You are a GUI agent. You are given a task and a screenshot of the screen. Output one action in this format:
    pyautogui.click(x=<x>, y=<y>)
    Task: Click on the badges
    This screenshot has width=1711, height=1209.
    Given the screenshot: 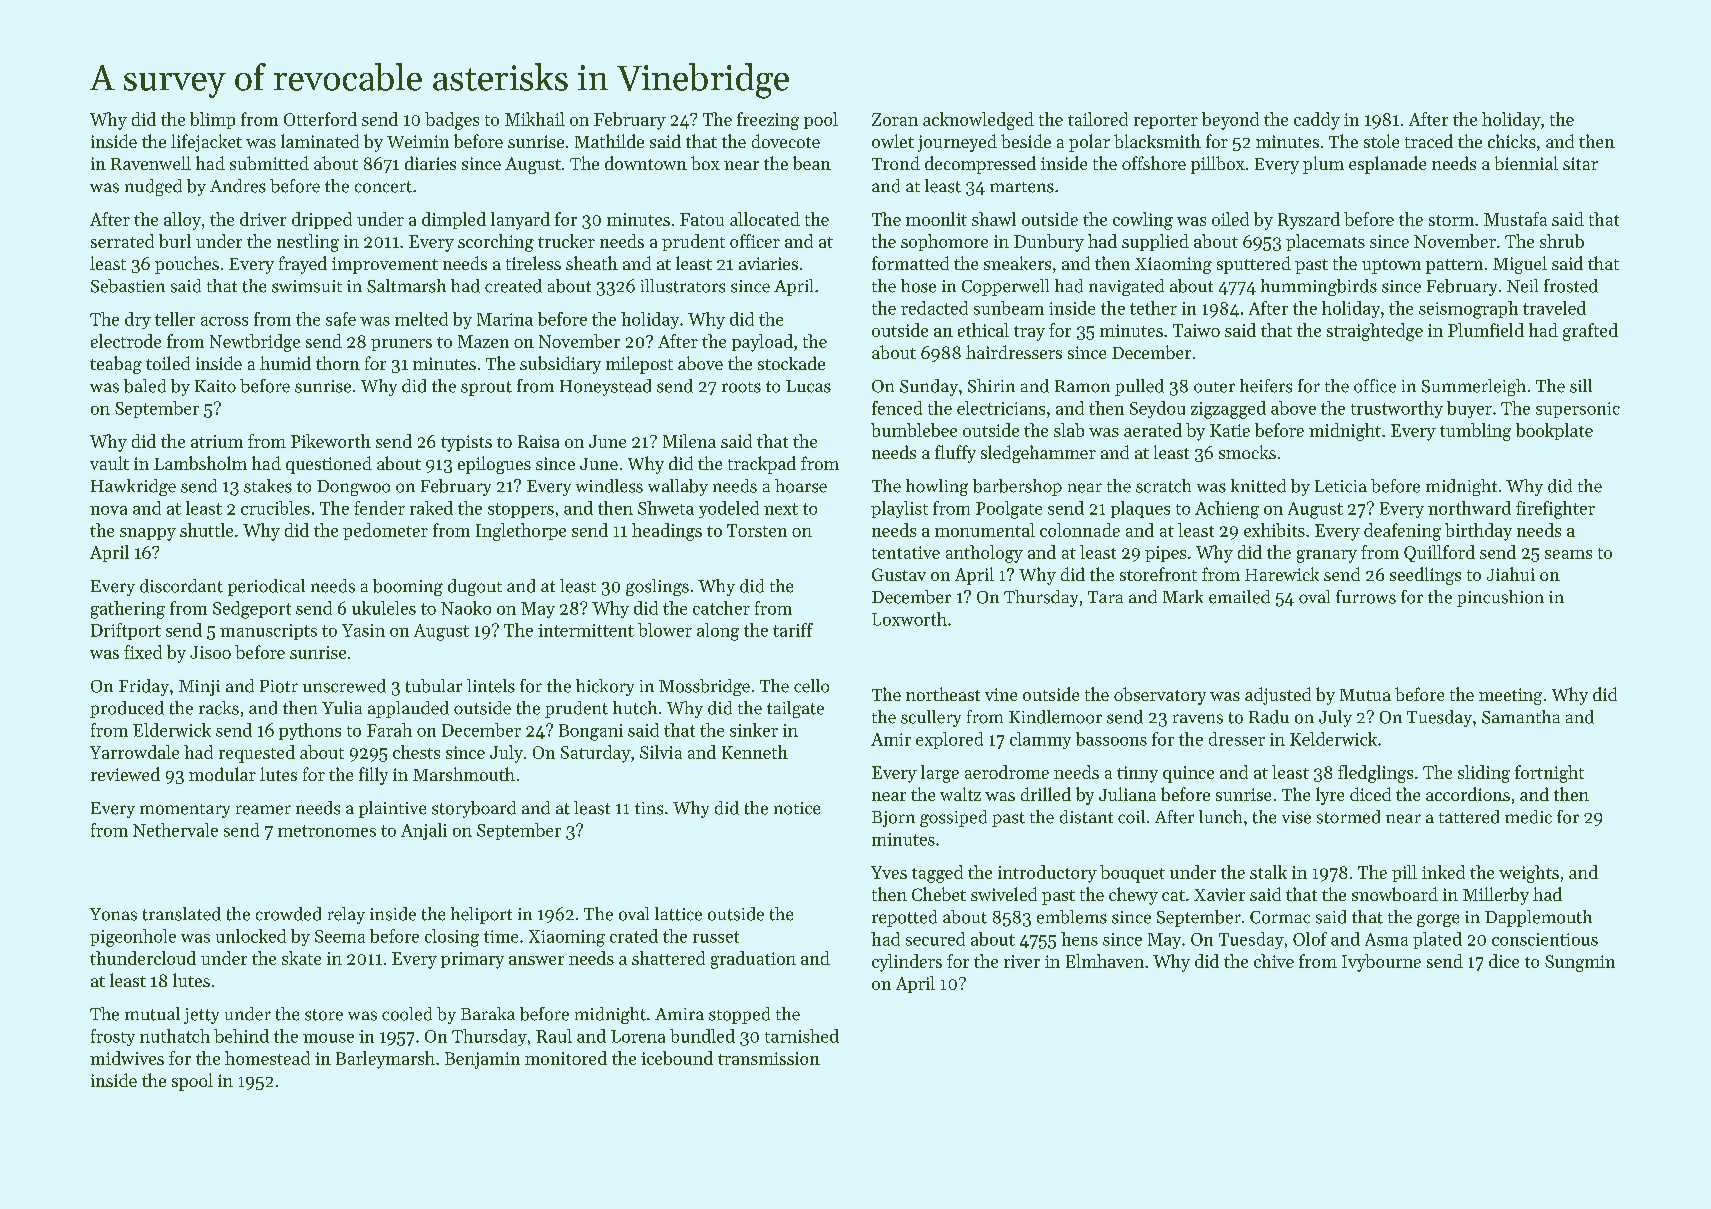 What is the action you would take?
    pyautogui.click(x=452, y=121)
